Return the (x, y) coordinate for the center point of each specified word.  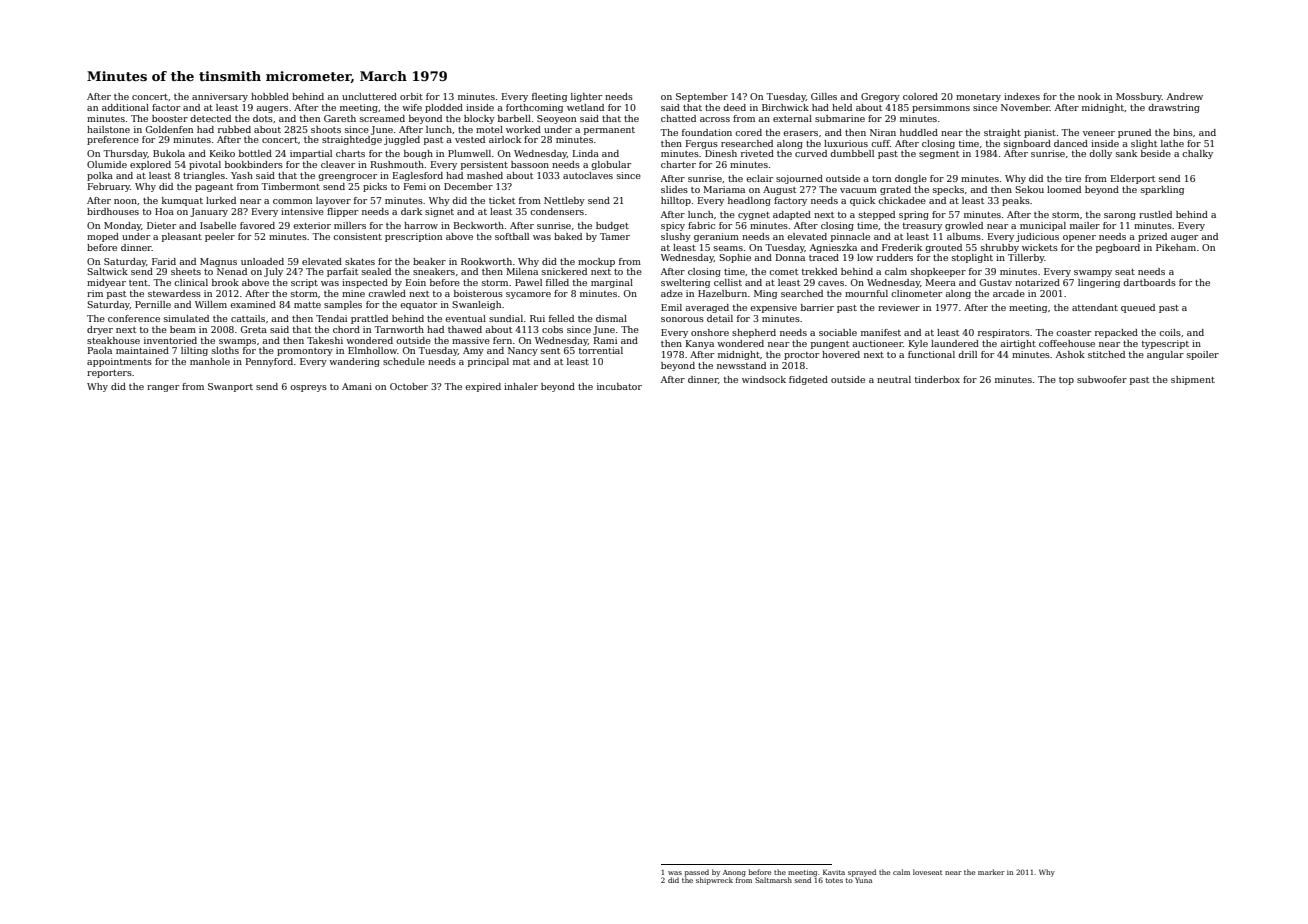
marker (991, 872)
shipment (1193, 380)
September (702, 97)
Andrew (1185, 96)
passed (697, 873)
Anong (734, 873)
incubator (619, 386)
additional (125, 107)
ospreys (308, 388)
